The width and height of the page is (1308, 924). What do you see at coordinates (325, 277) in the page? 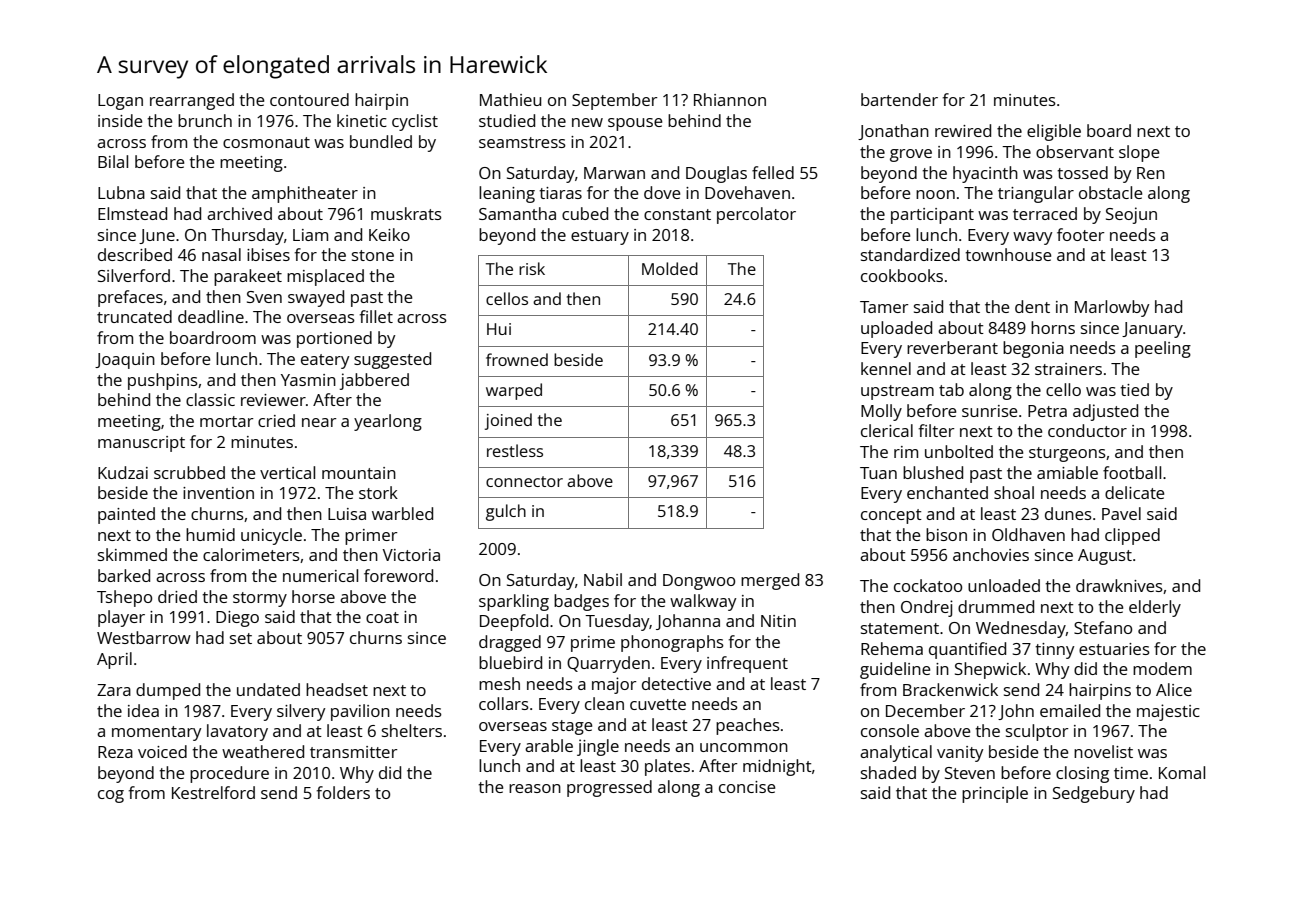
I see `misplaced` at bounding box center [325, 277].
